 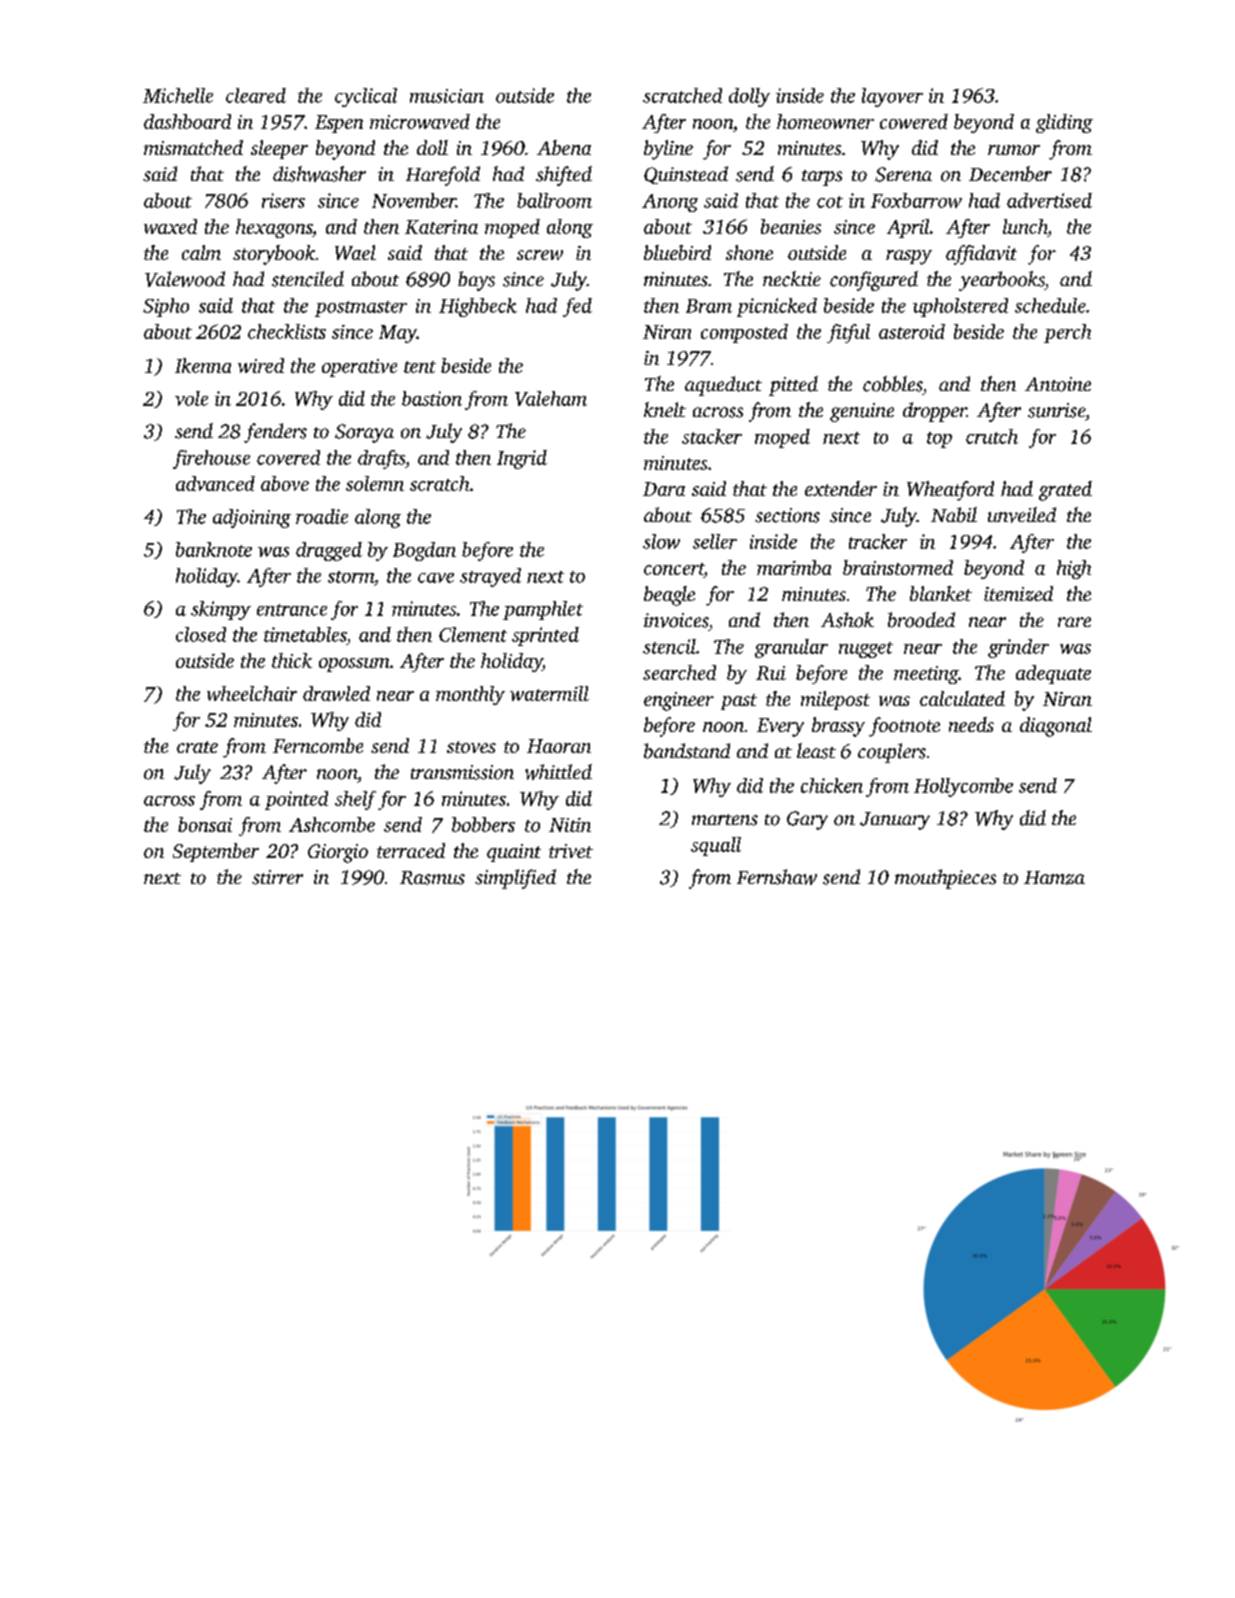 I want to click on bonsai, so click(x=205, y=824).
